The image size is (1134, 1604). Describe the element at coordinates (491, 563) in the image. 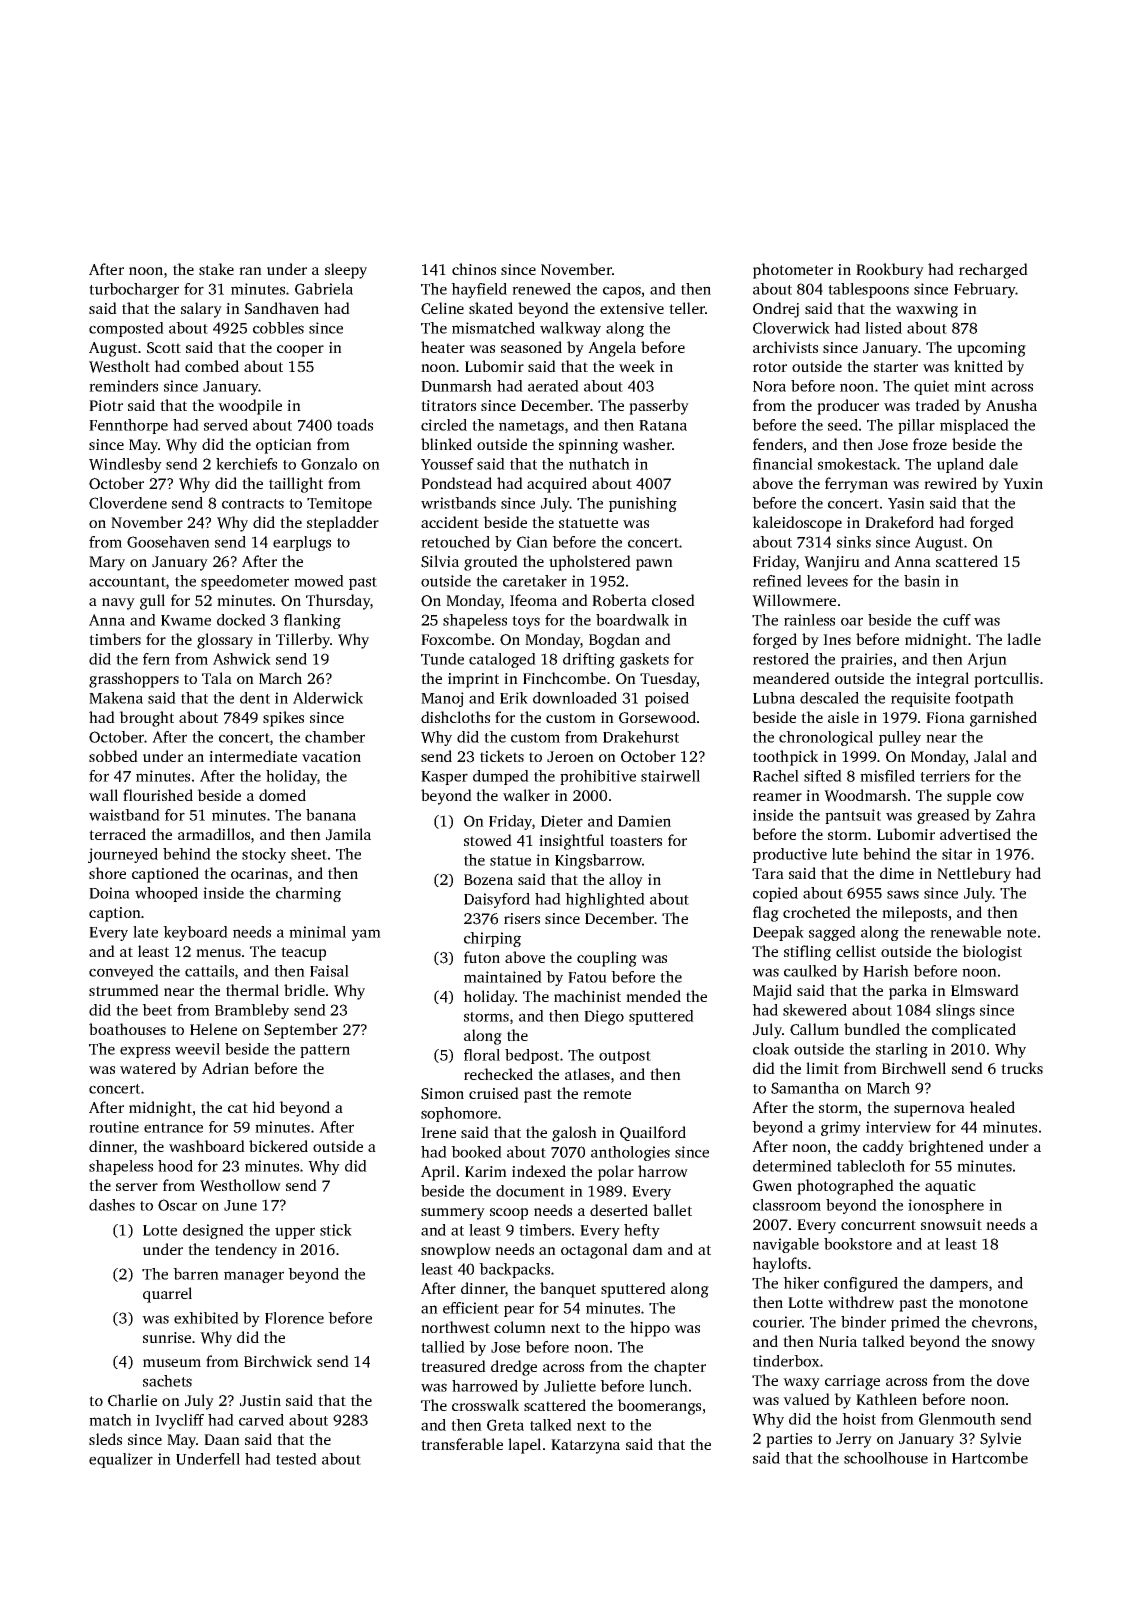

I see `grouted` at that location.
